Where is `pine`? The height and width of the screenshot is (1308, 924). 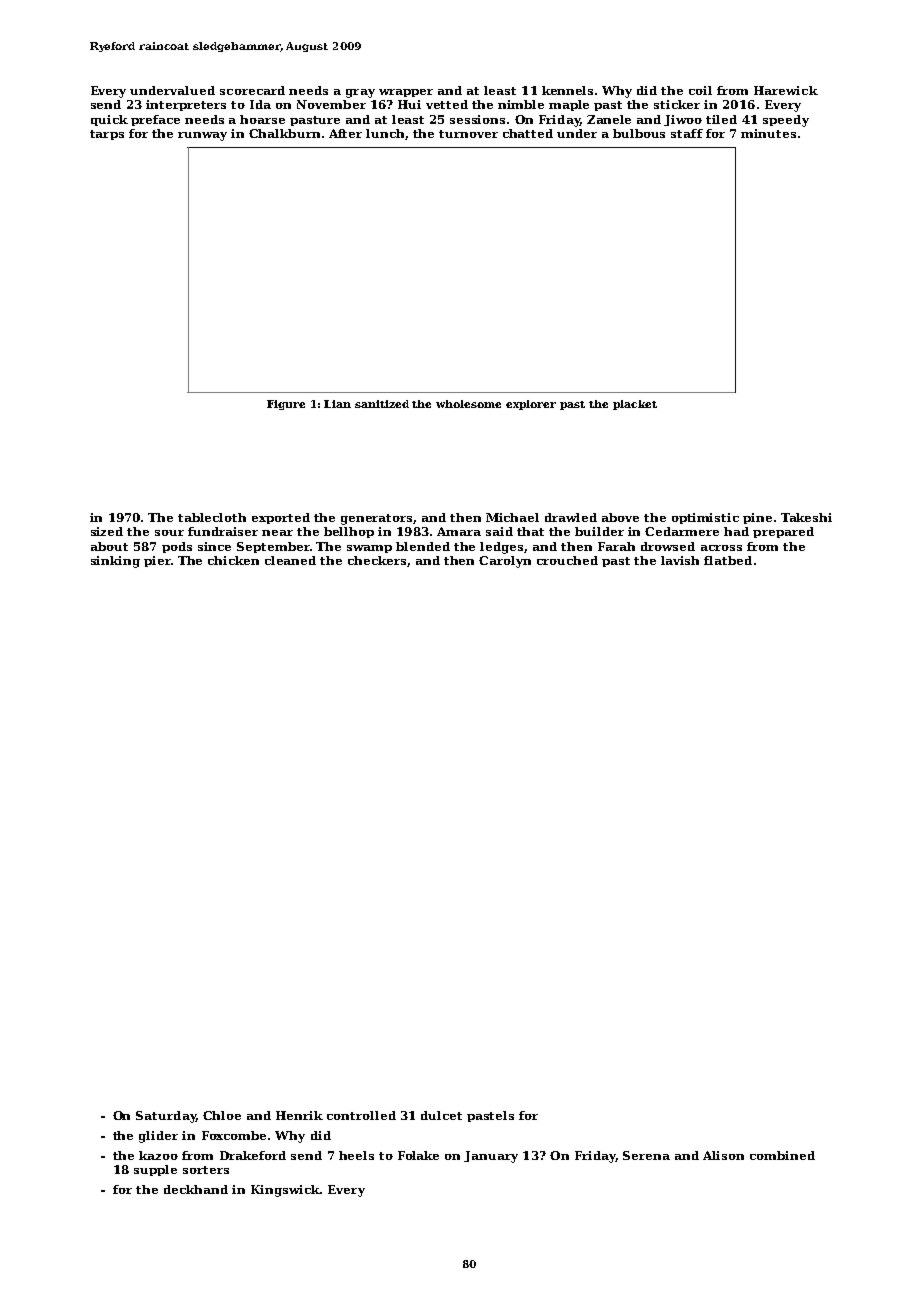 pine is located at coordinates (757, 518).
